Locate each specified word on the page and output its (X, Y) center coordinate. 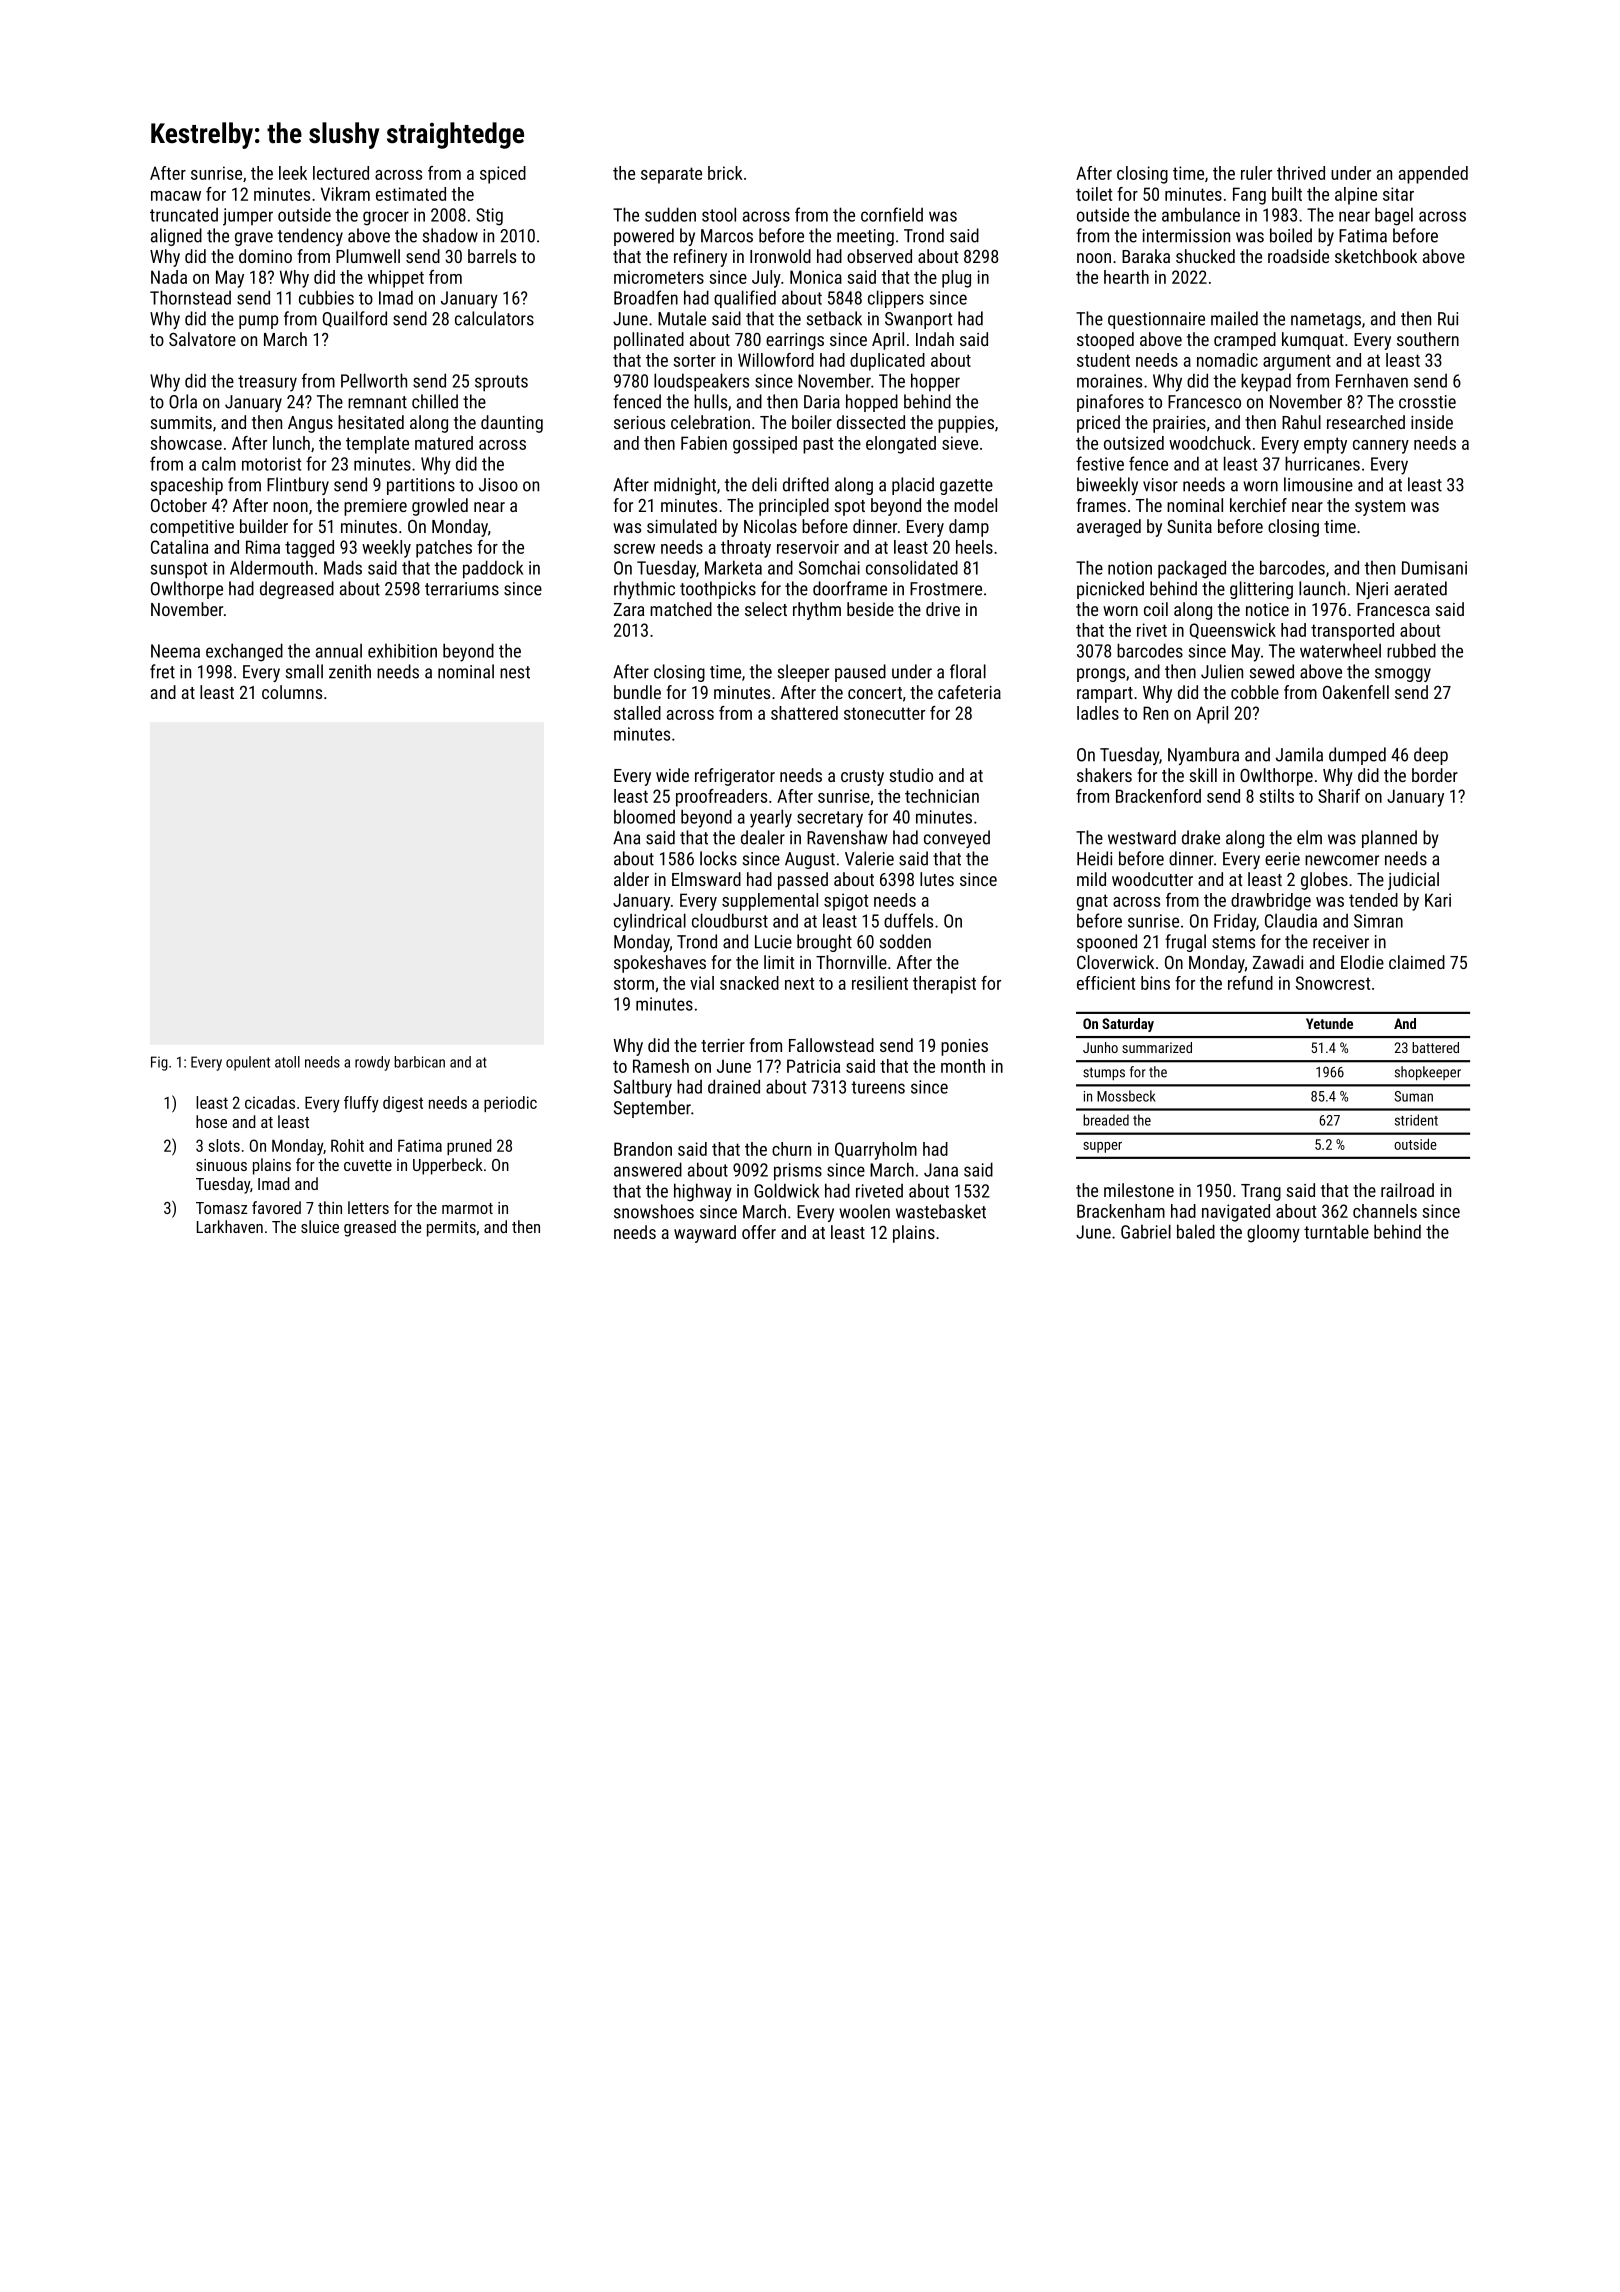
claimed (1417, 962)
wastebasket (941, 1211)
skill (1203, 775)
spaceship (187, 486)
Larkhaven (230, 1226)
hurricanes (1322, 463)
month (963, 1066)
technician (942, 796)
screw (634, 549)
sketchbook (1376, 256)
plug (956, 279)
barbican (419, 1062)
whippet (396, 279)
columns (292, 692)
